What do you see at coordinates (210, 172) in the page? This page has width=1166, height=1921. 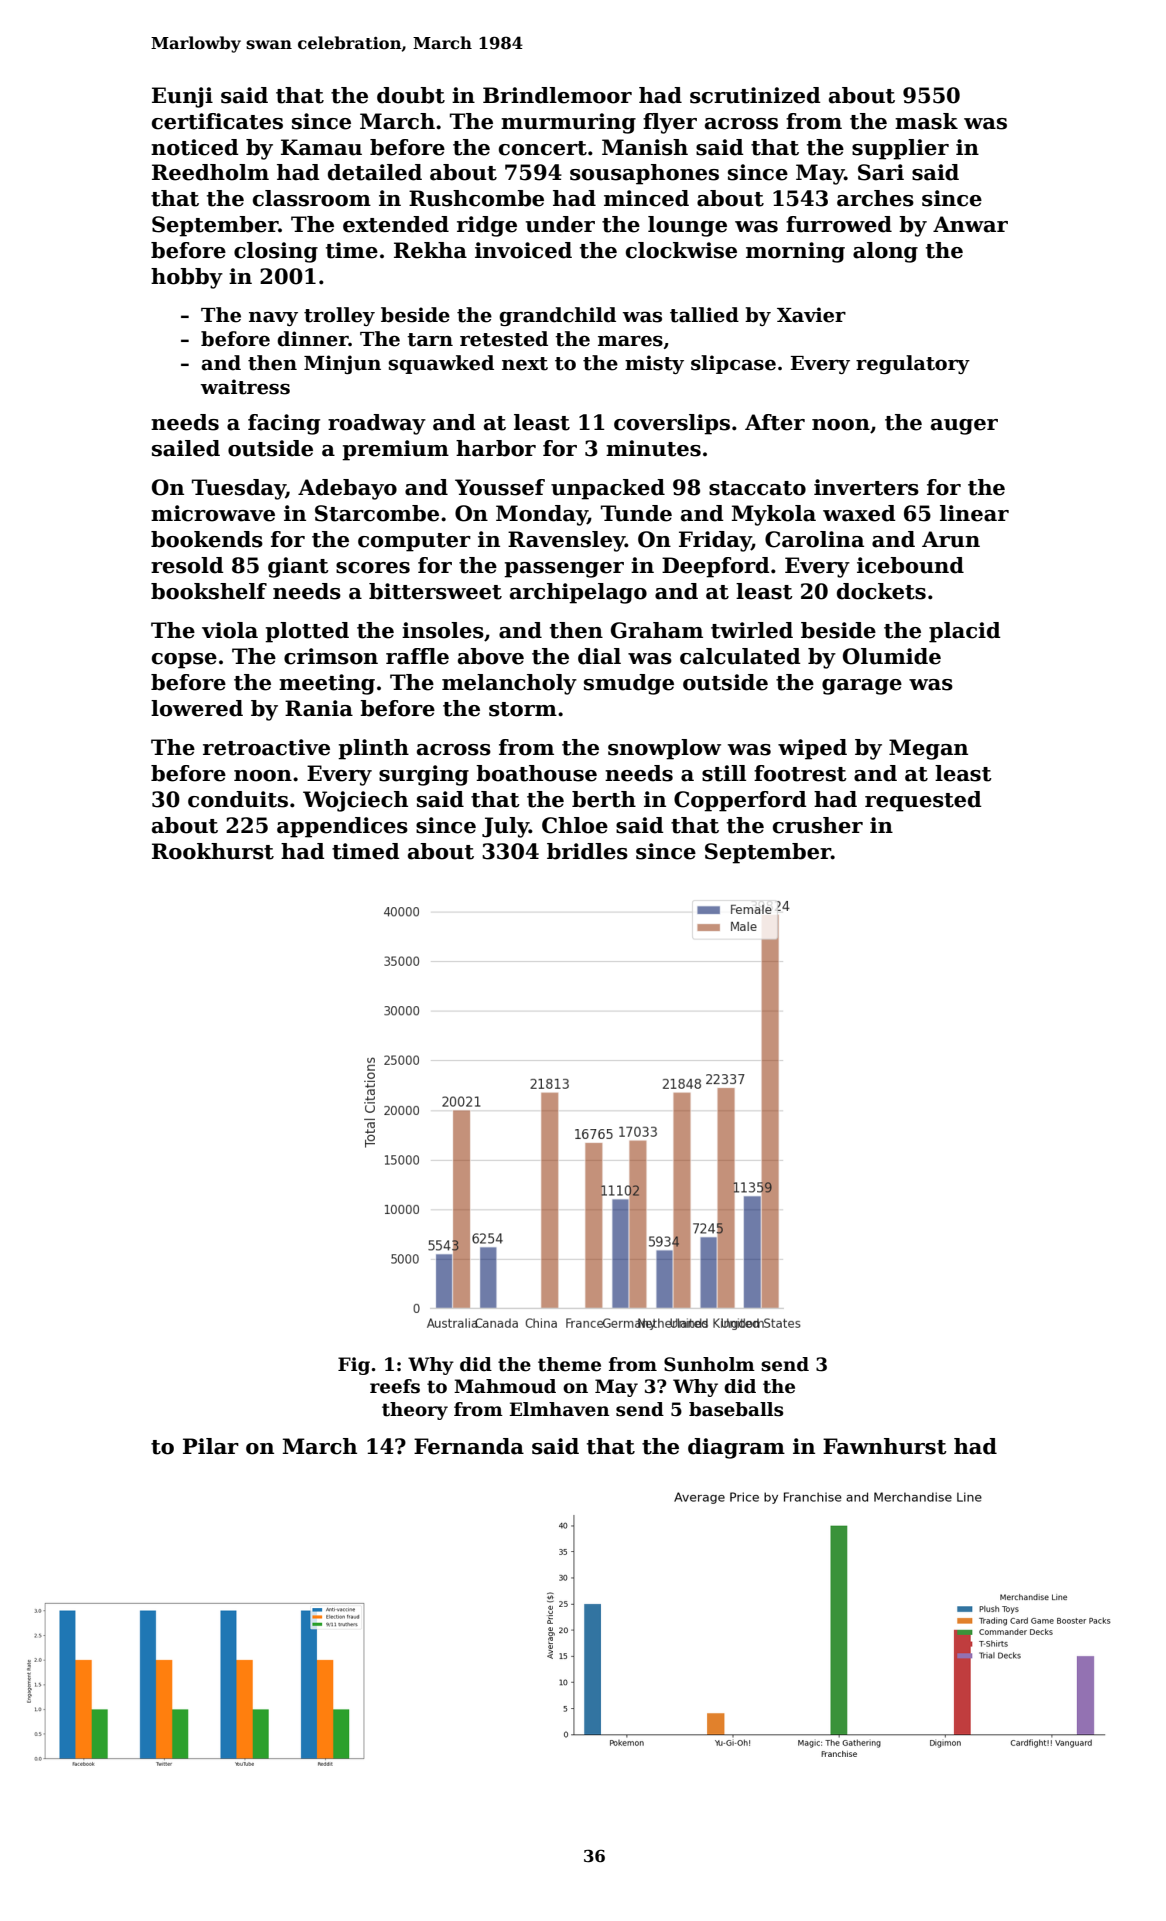 I see `Reedholm` at bounding box center [210, 172].
